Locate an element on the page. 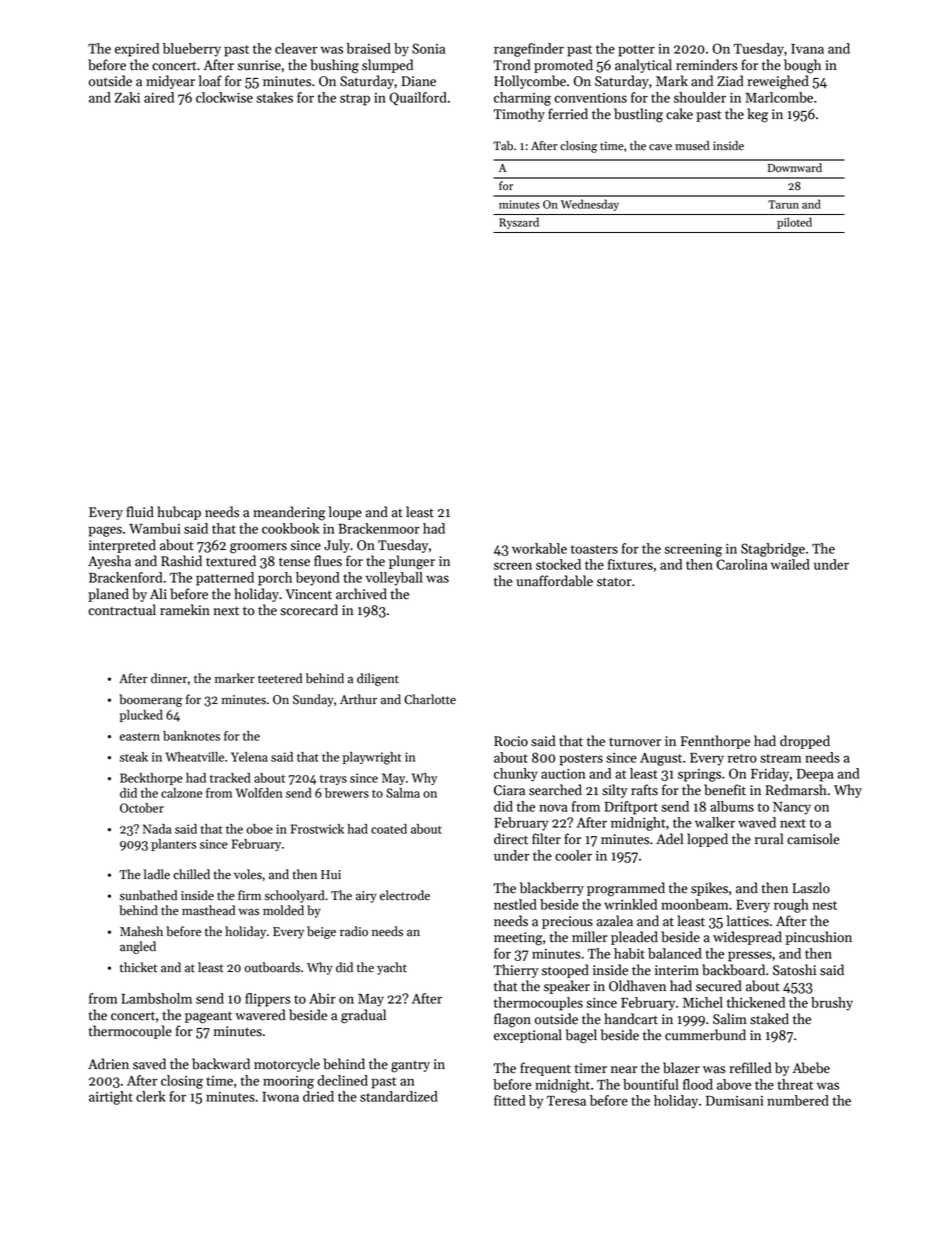 This document has width=952, height=1233. toasters is located at coordinates (594, 549).
